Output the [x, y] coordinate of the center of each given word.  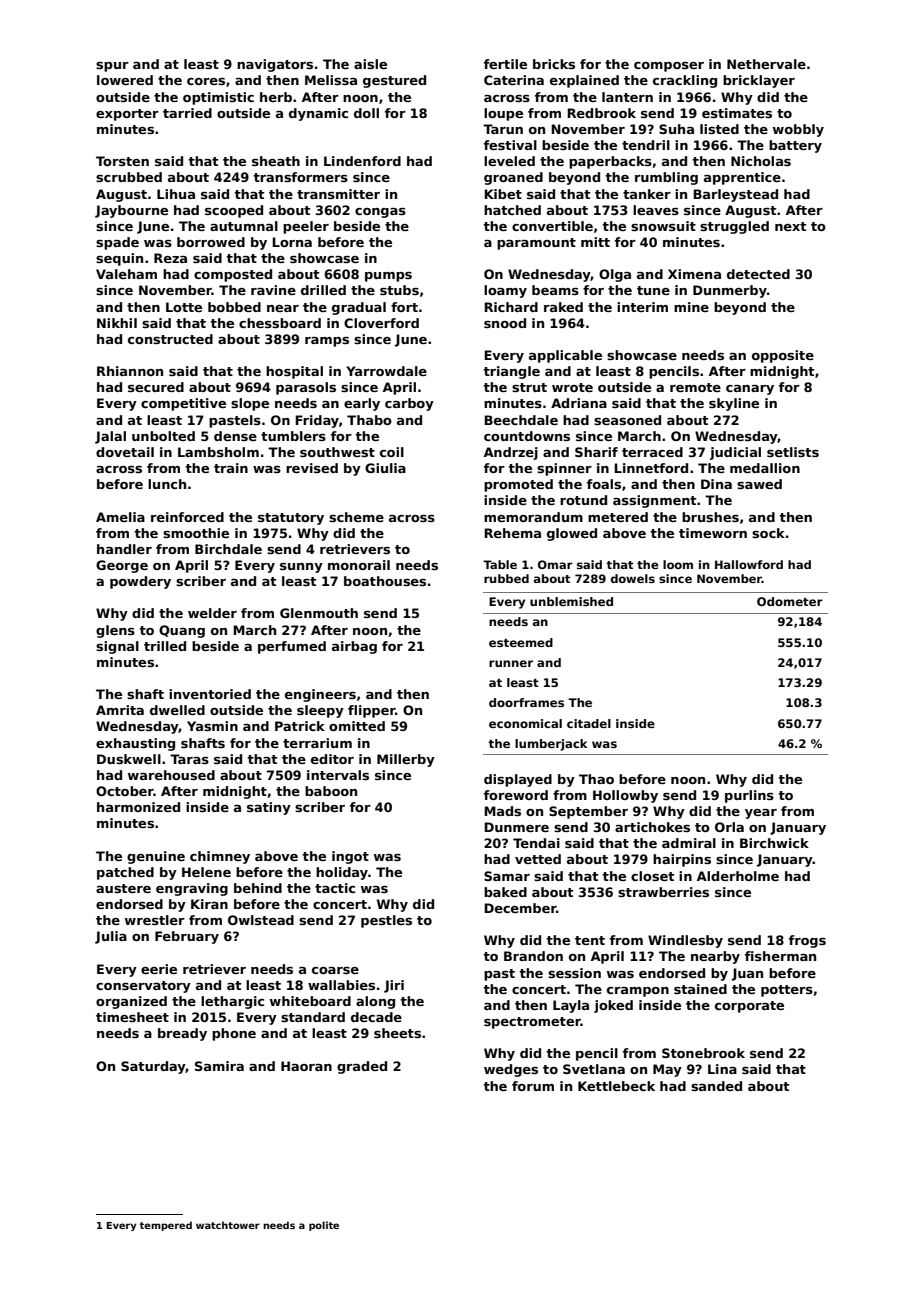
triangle [511, 372]
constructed [170, 339]
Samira [219, 1066]
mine [691, 307]
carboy [409, 404]
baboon [331, 791]
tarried [187, 113]
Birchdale [228, 549]
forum [533, 1086]
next [791, 226]
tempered [165, 1226]
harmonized [138, 807]
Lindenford [362, 161]
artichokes [652, 827]
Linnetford [651, 468]
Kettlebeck [616, 1086]
